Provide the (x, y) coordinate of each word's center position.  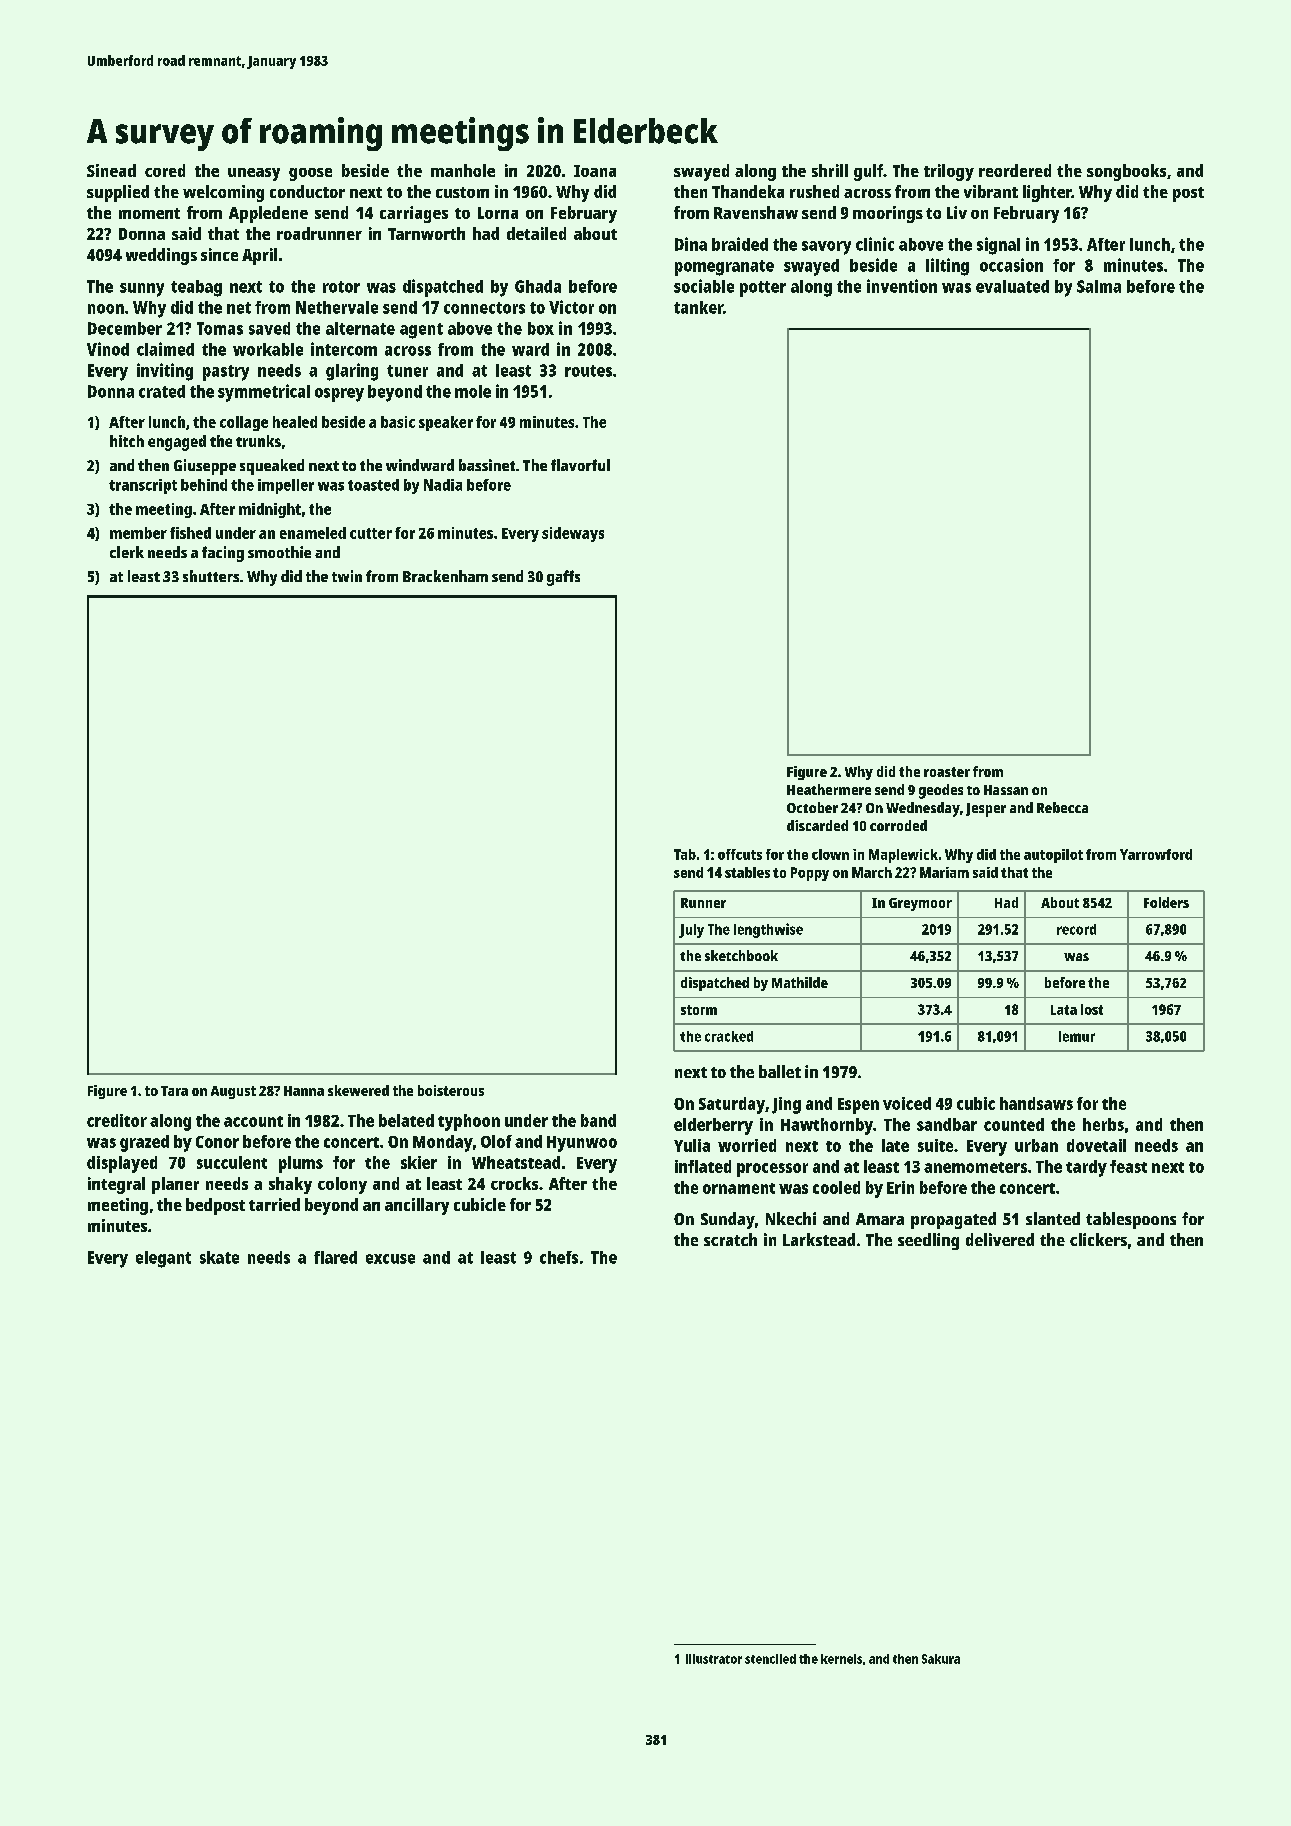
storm (699, 1010)
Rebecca (1062, 807)
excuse (390, 1259)
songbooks (1126, 172)
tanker (698, 307)
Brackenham (445, 576)
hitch (127, 441)
